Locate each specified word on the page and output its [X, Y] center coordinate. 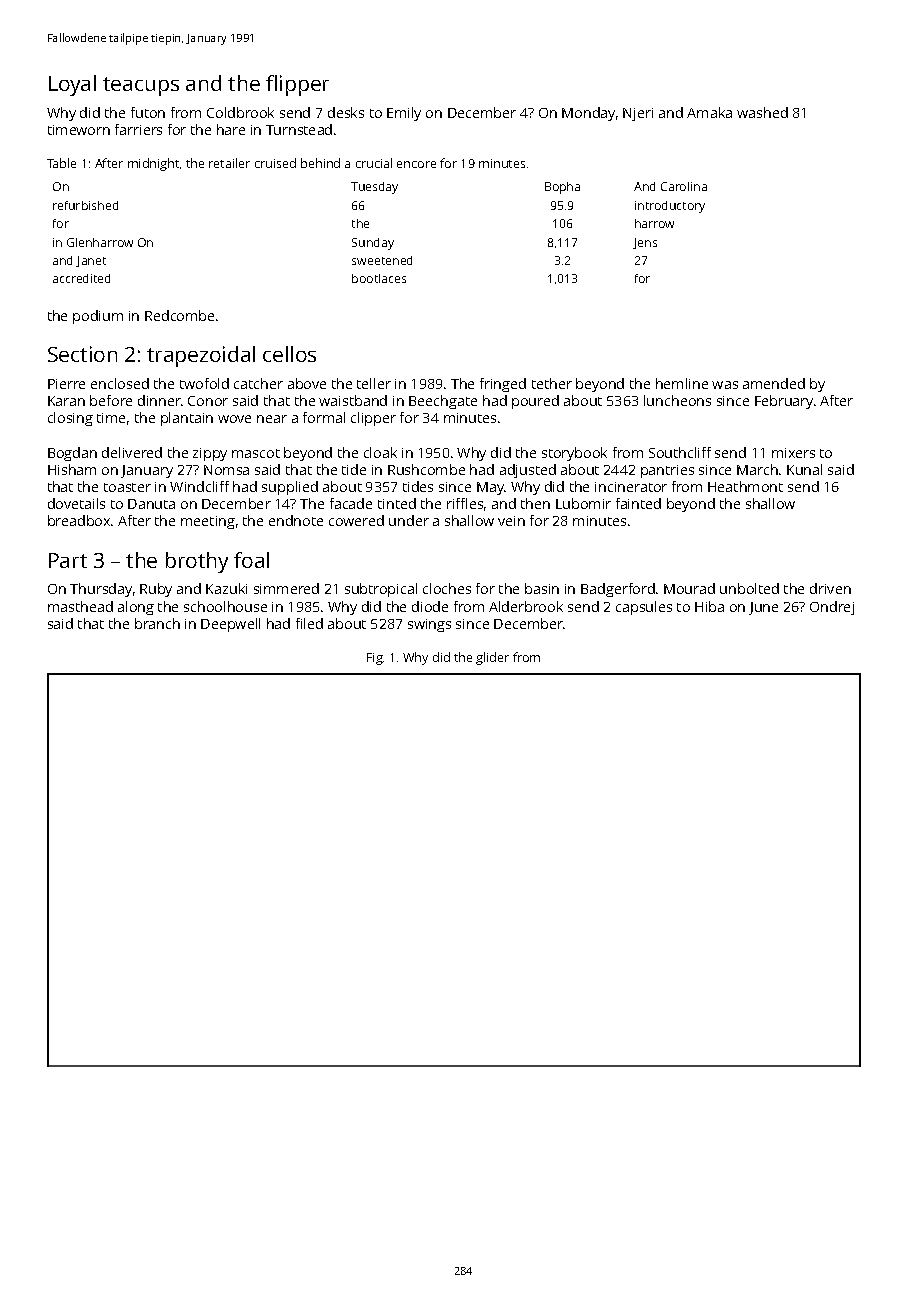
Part [68, 560]
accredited [81, 278]
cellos [289, 354]
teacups [141, 86]
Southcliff [680, 452]
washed [762, 112]
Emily [404, 114]
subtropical [381, 590]
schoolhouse [225, 606]
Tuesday [374, 188]
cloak [380, 452]
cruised [275, 163]
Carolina [684, 186]
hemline [682, 383]
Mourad [689, 588]
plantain [187, 419]
